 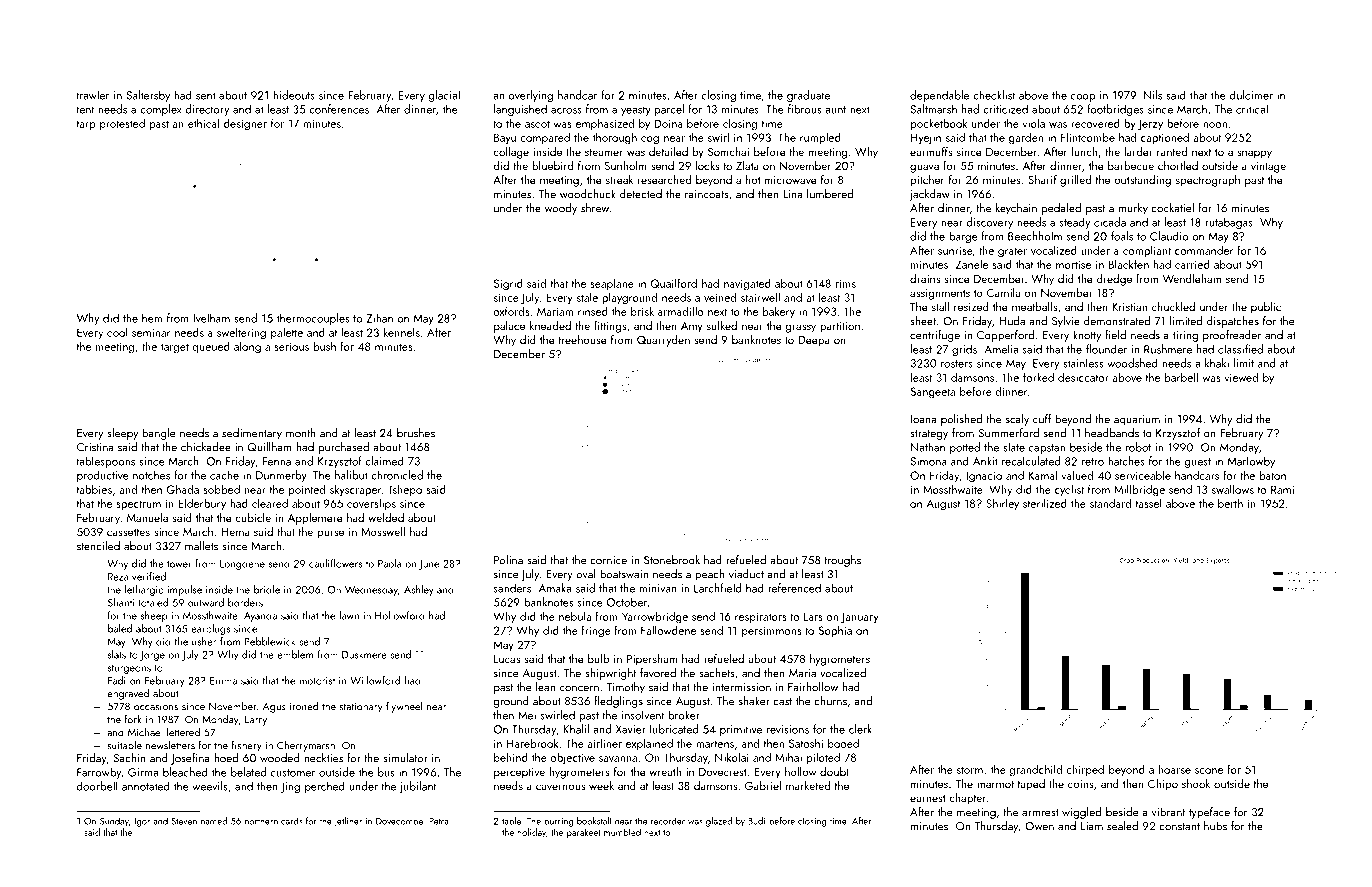 I want to click on Nathan, so click(x=928, y=447).
